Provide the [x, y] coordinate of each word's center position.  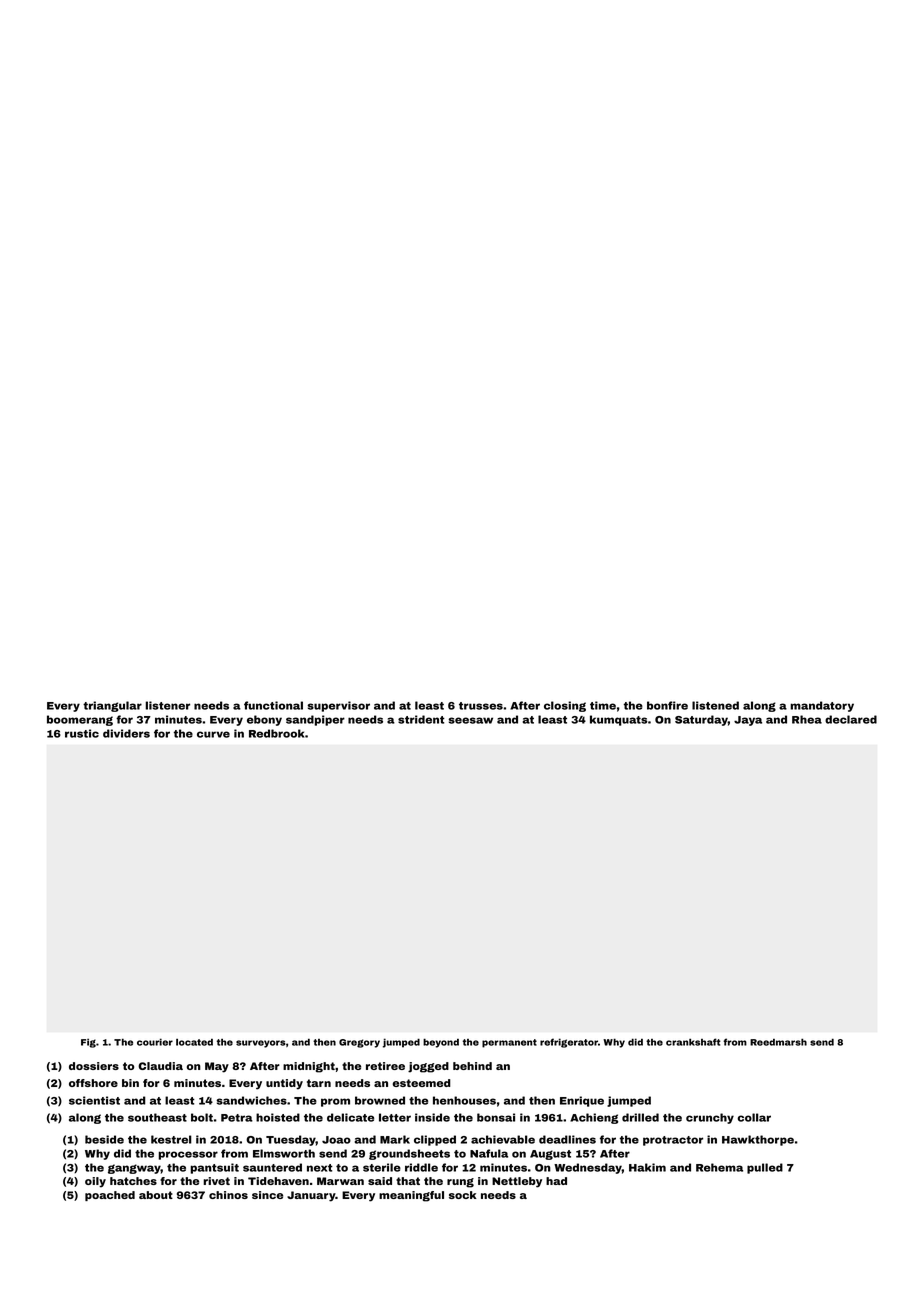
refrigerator [569, 1043]
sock [463, 1195]
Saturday [701, 720]
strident [421, 719]
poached [110, 1196]
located [194, 1042]
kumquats [618, 720]
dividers [126, 733]
